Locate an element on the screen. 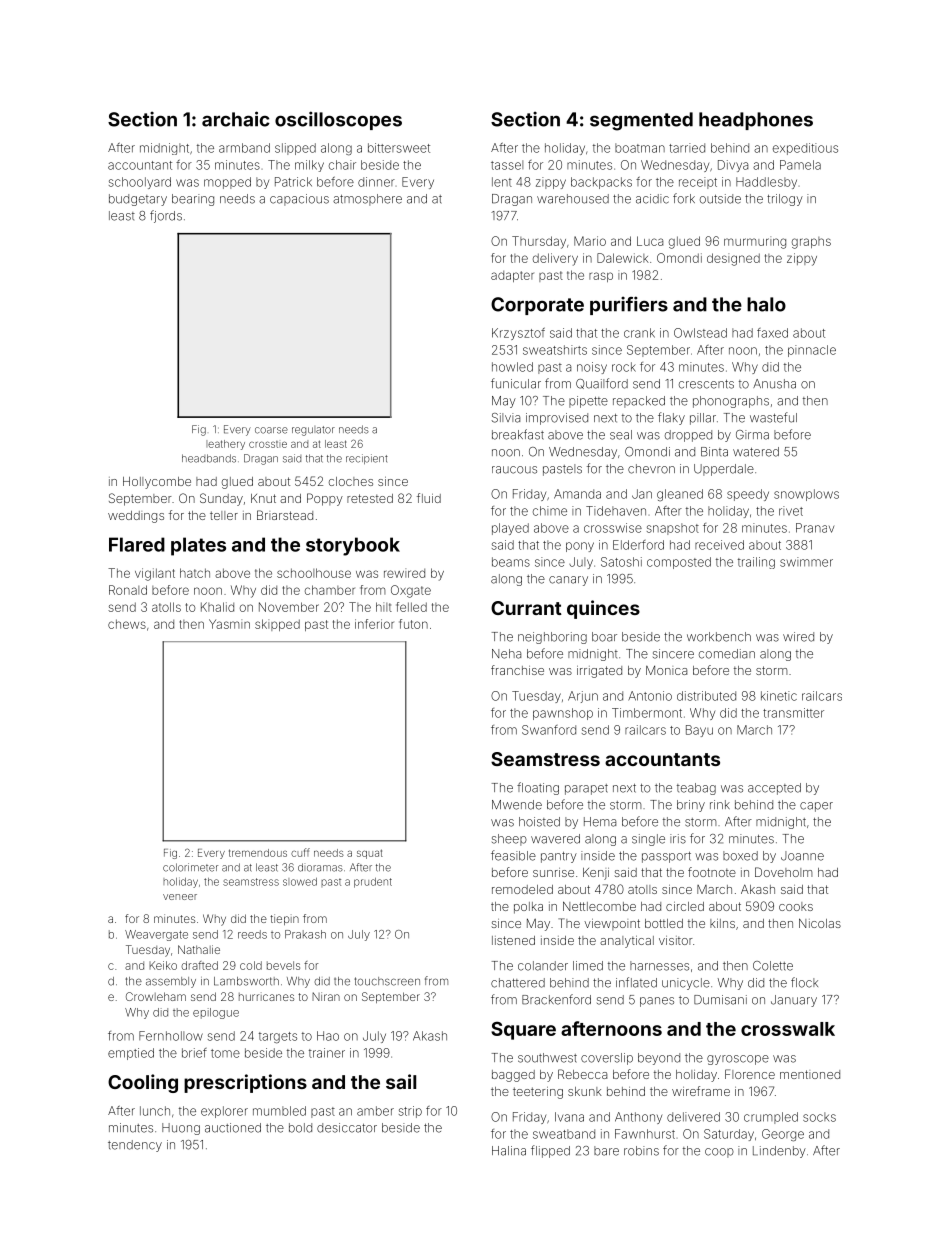 The height and width of the screenshot is (1233, 952). Pranav is located at coordinates (815, 528).
